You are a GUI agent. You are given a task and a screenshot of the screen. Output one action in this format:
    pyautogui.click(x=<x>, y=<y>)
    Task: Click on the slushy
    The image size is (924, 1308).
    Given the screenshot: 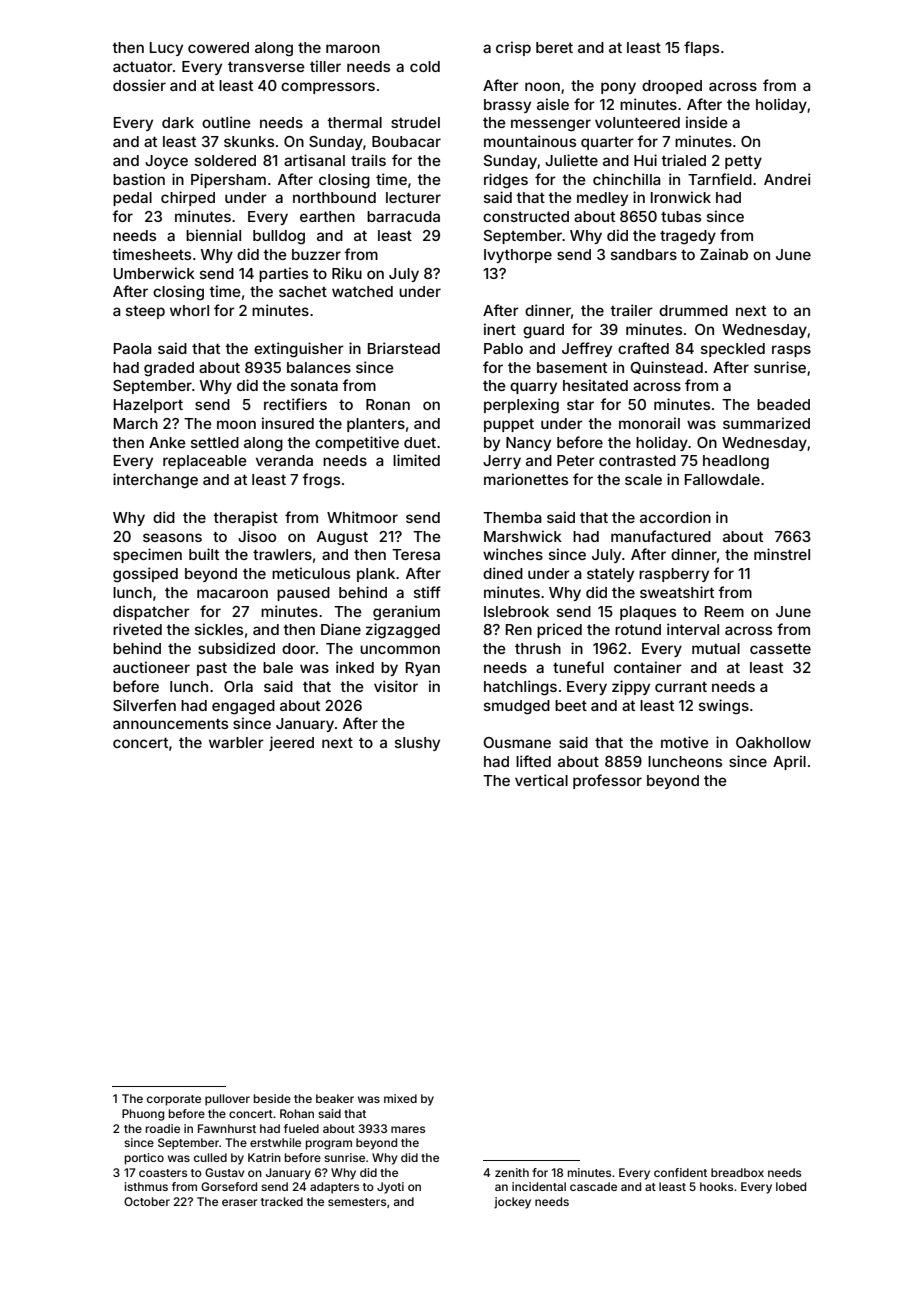 What is the action you would take?
    pyautogui.click(x=417, y=744)
